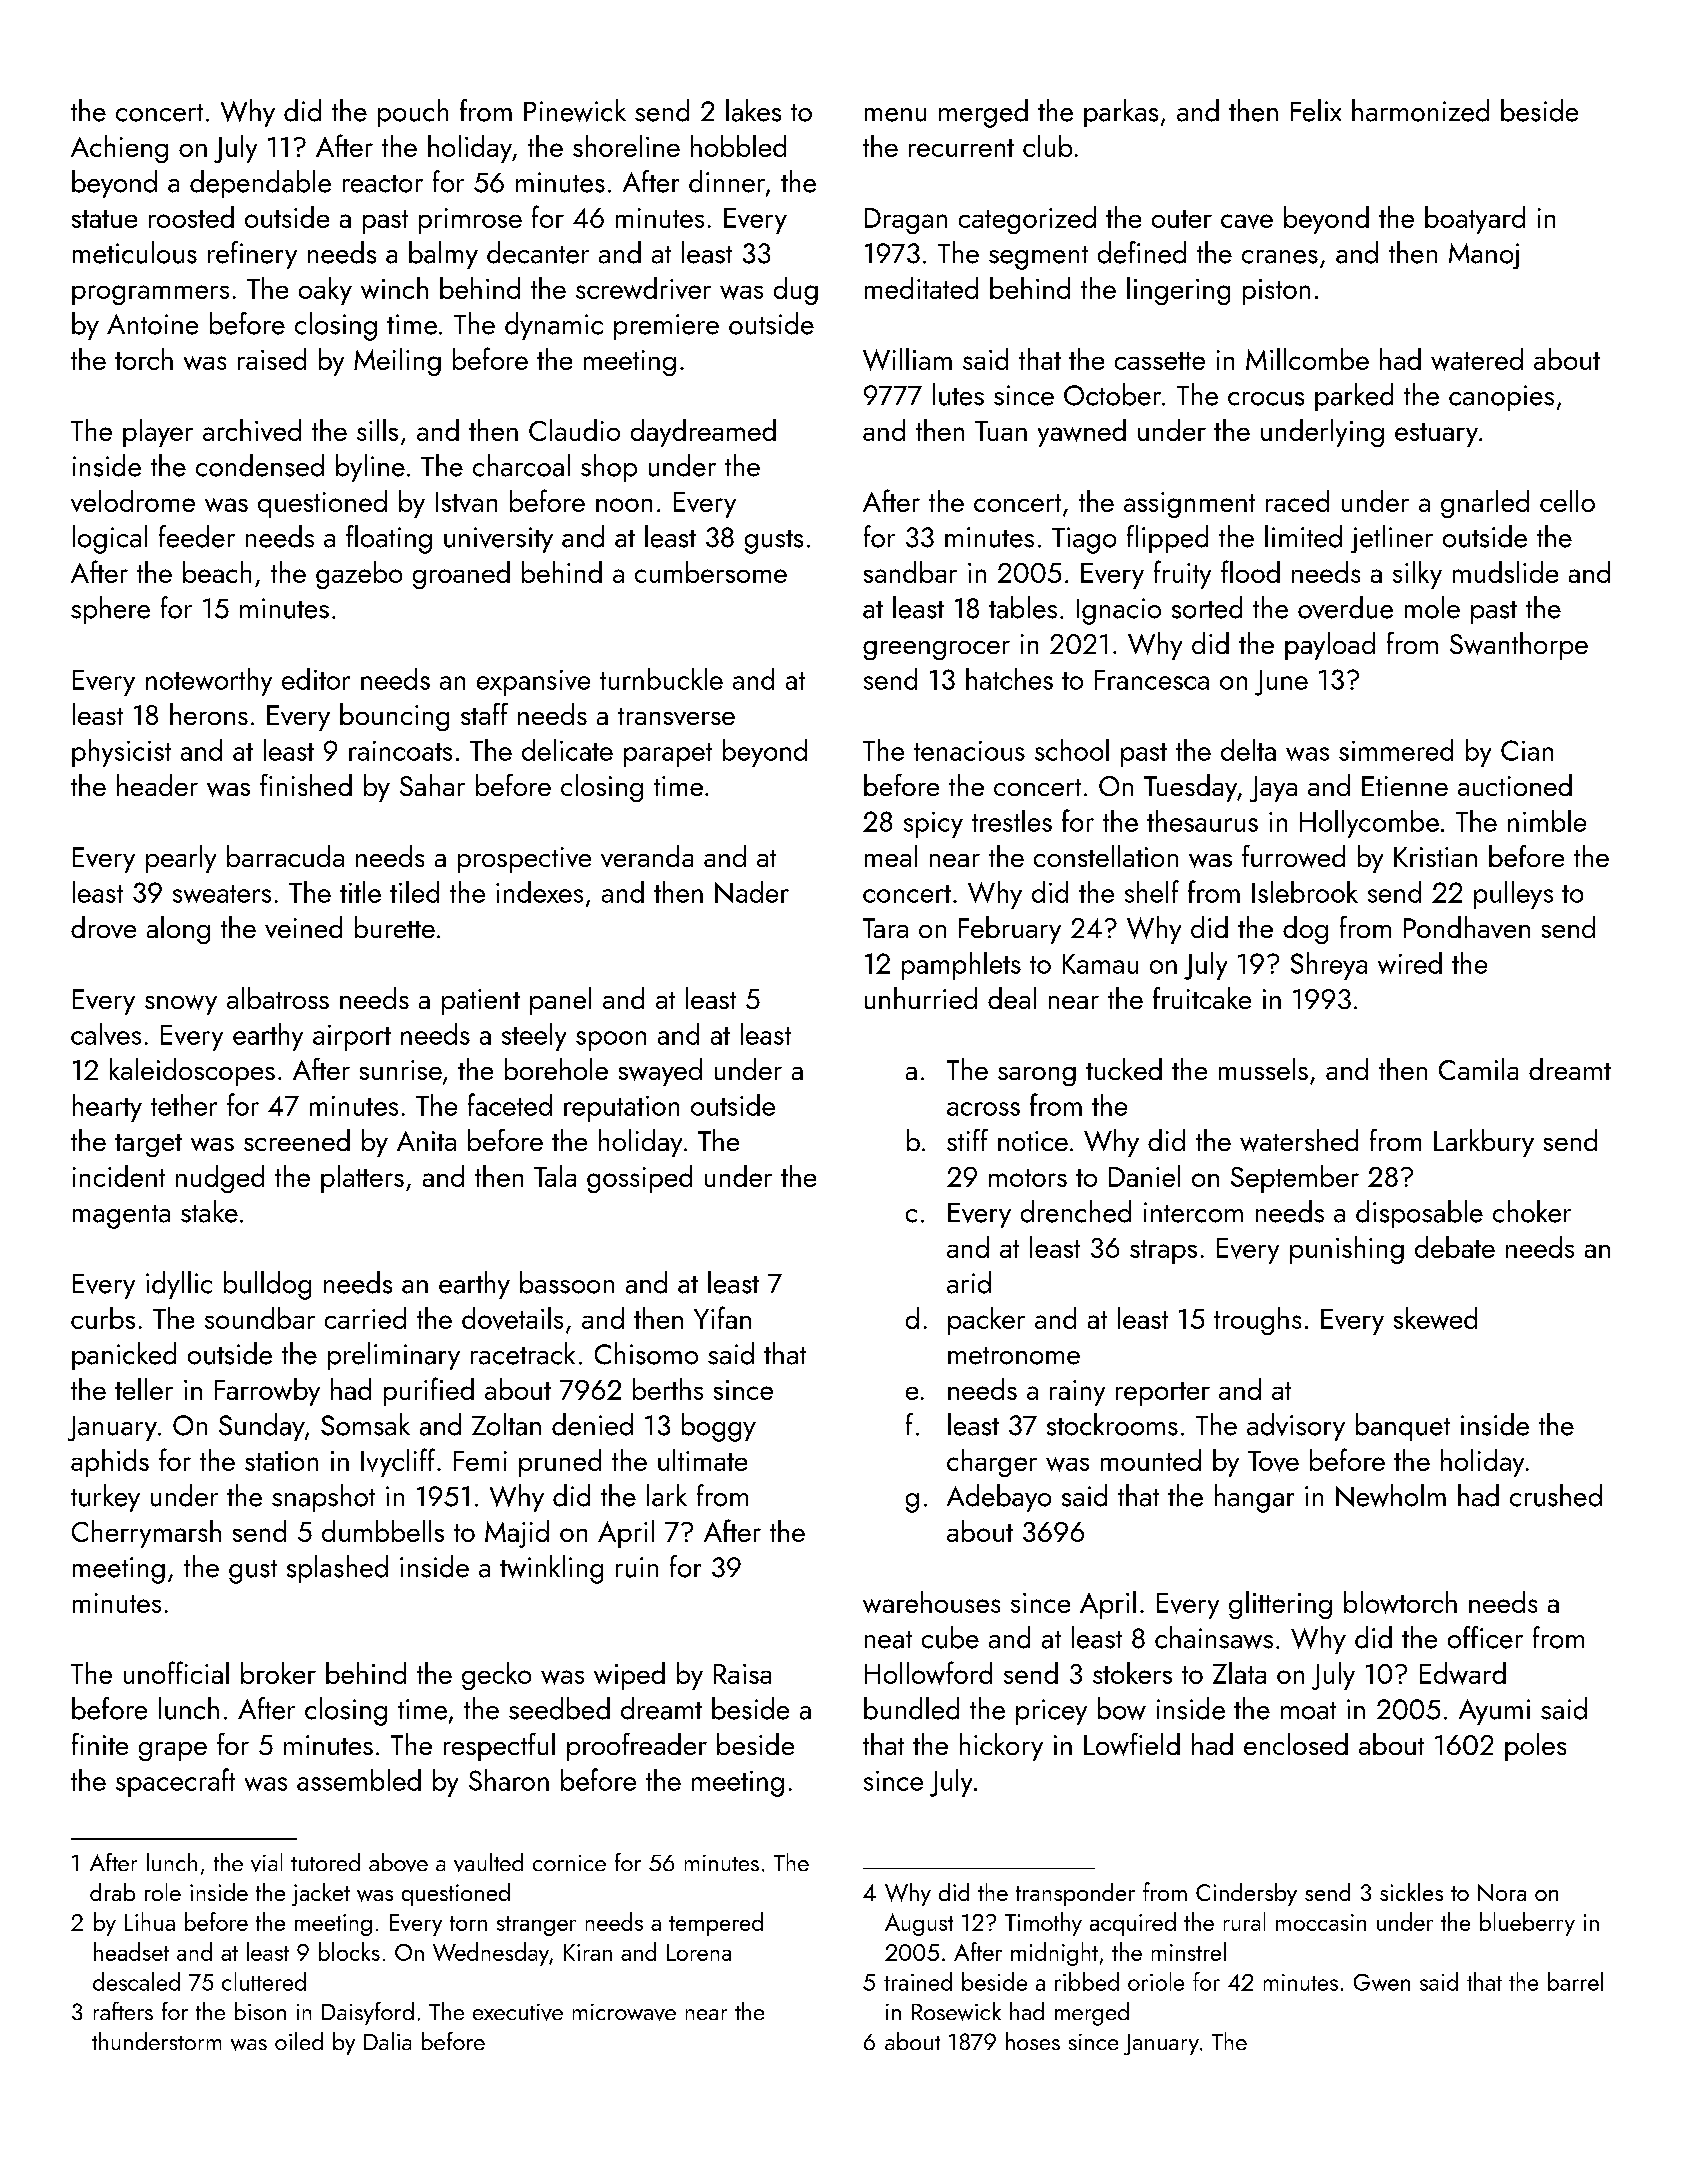 This document has width=1683, height=2178. What do you see at coordinates (609, 468) in the document?
I see `shop` at bounding box center [609, 468].
